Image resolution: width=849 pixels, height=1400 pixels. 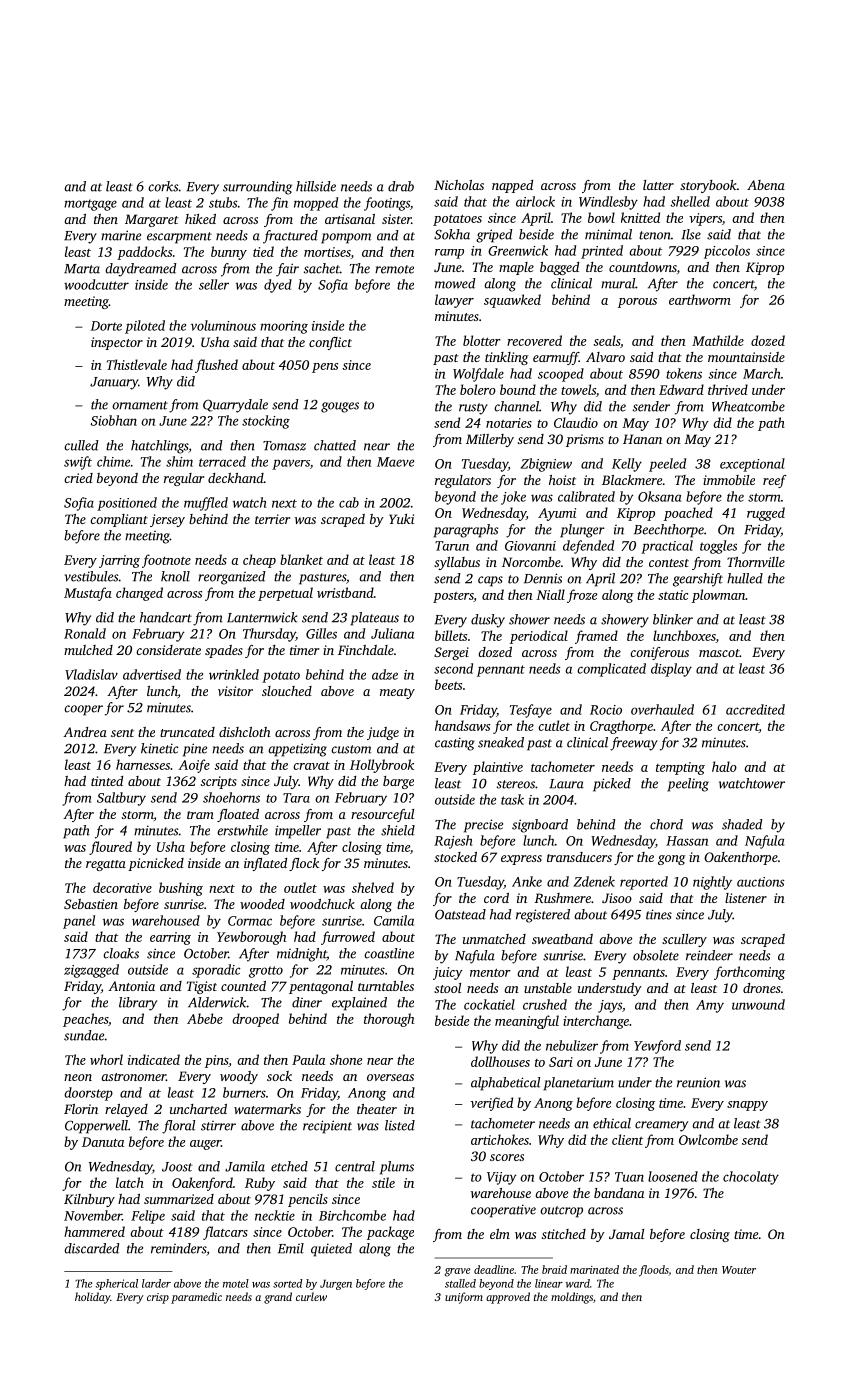 What do you see at coordinates (673, 595) in the screenshot?
I see `static` at bounding box center [673, 595].
